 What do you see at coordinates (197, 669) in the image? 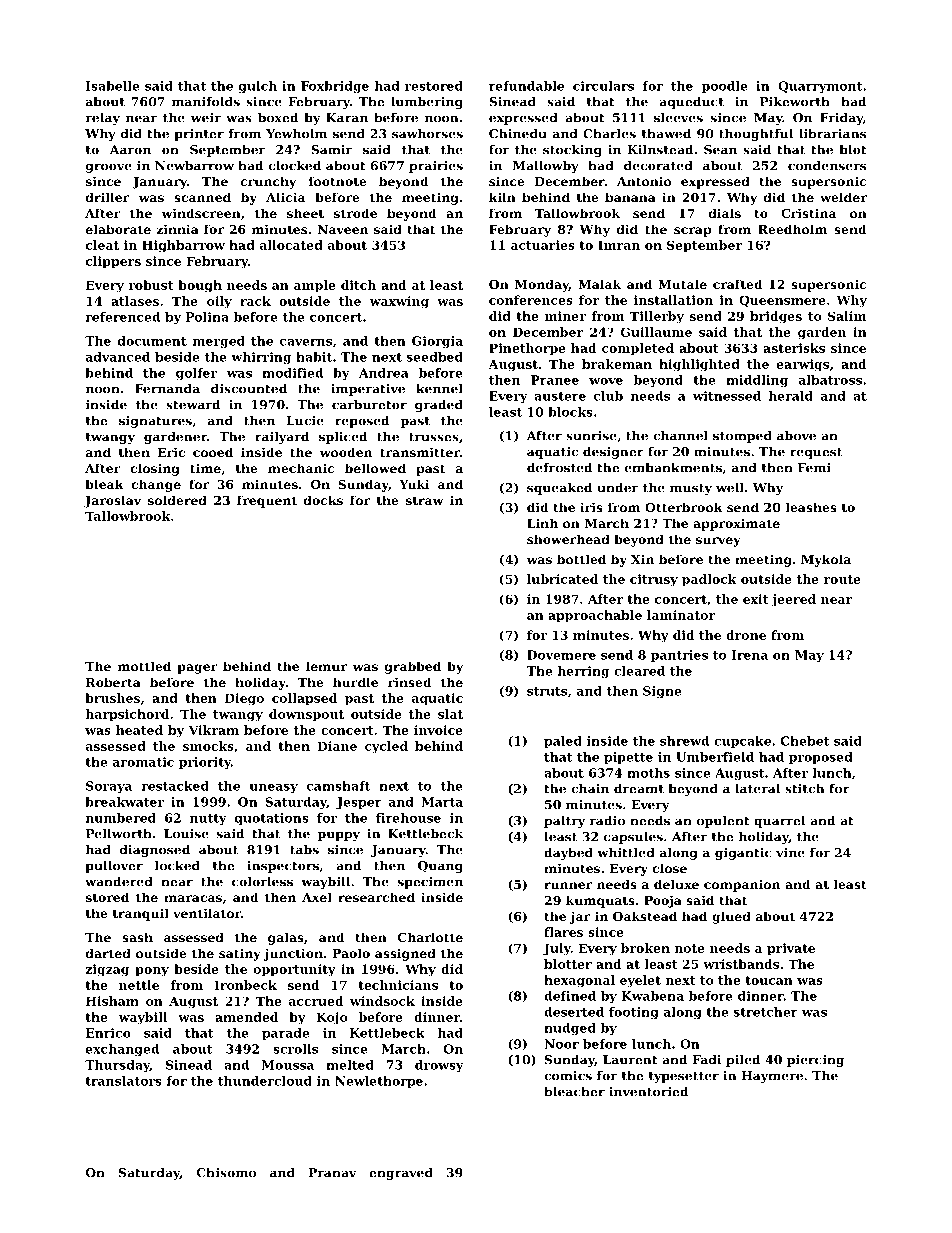
I see `pager` at bounding box center [197, 669].
